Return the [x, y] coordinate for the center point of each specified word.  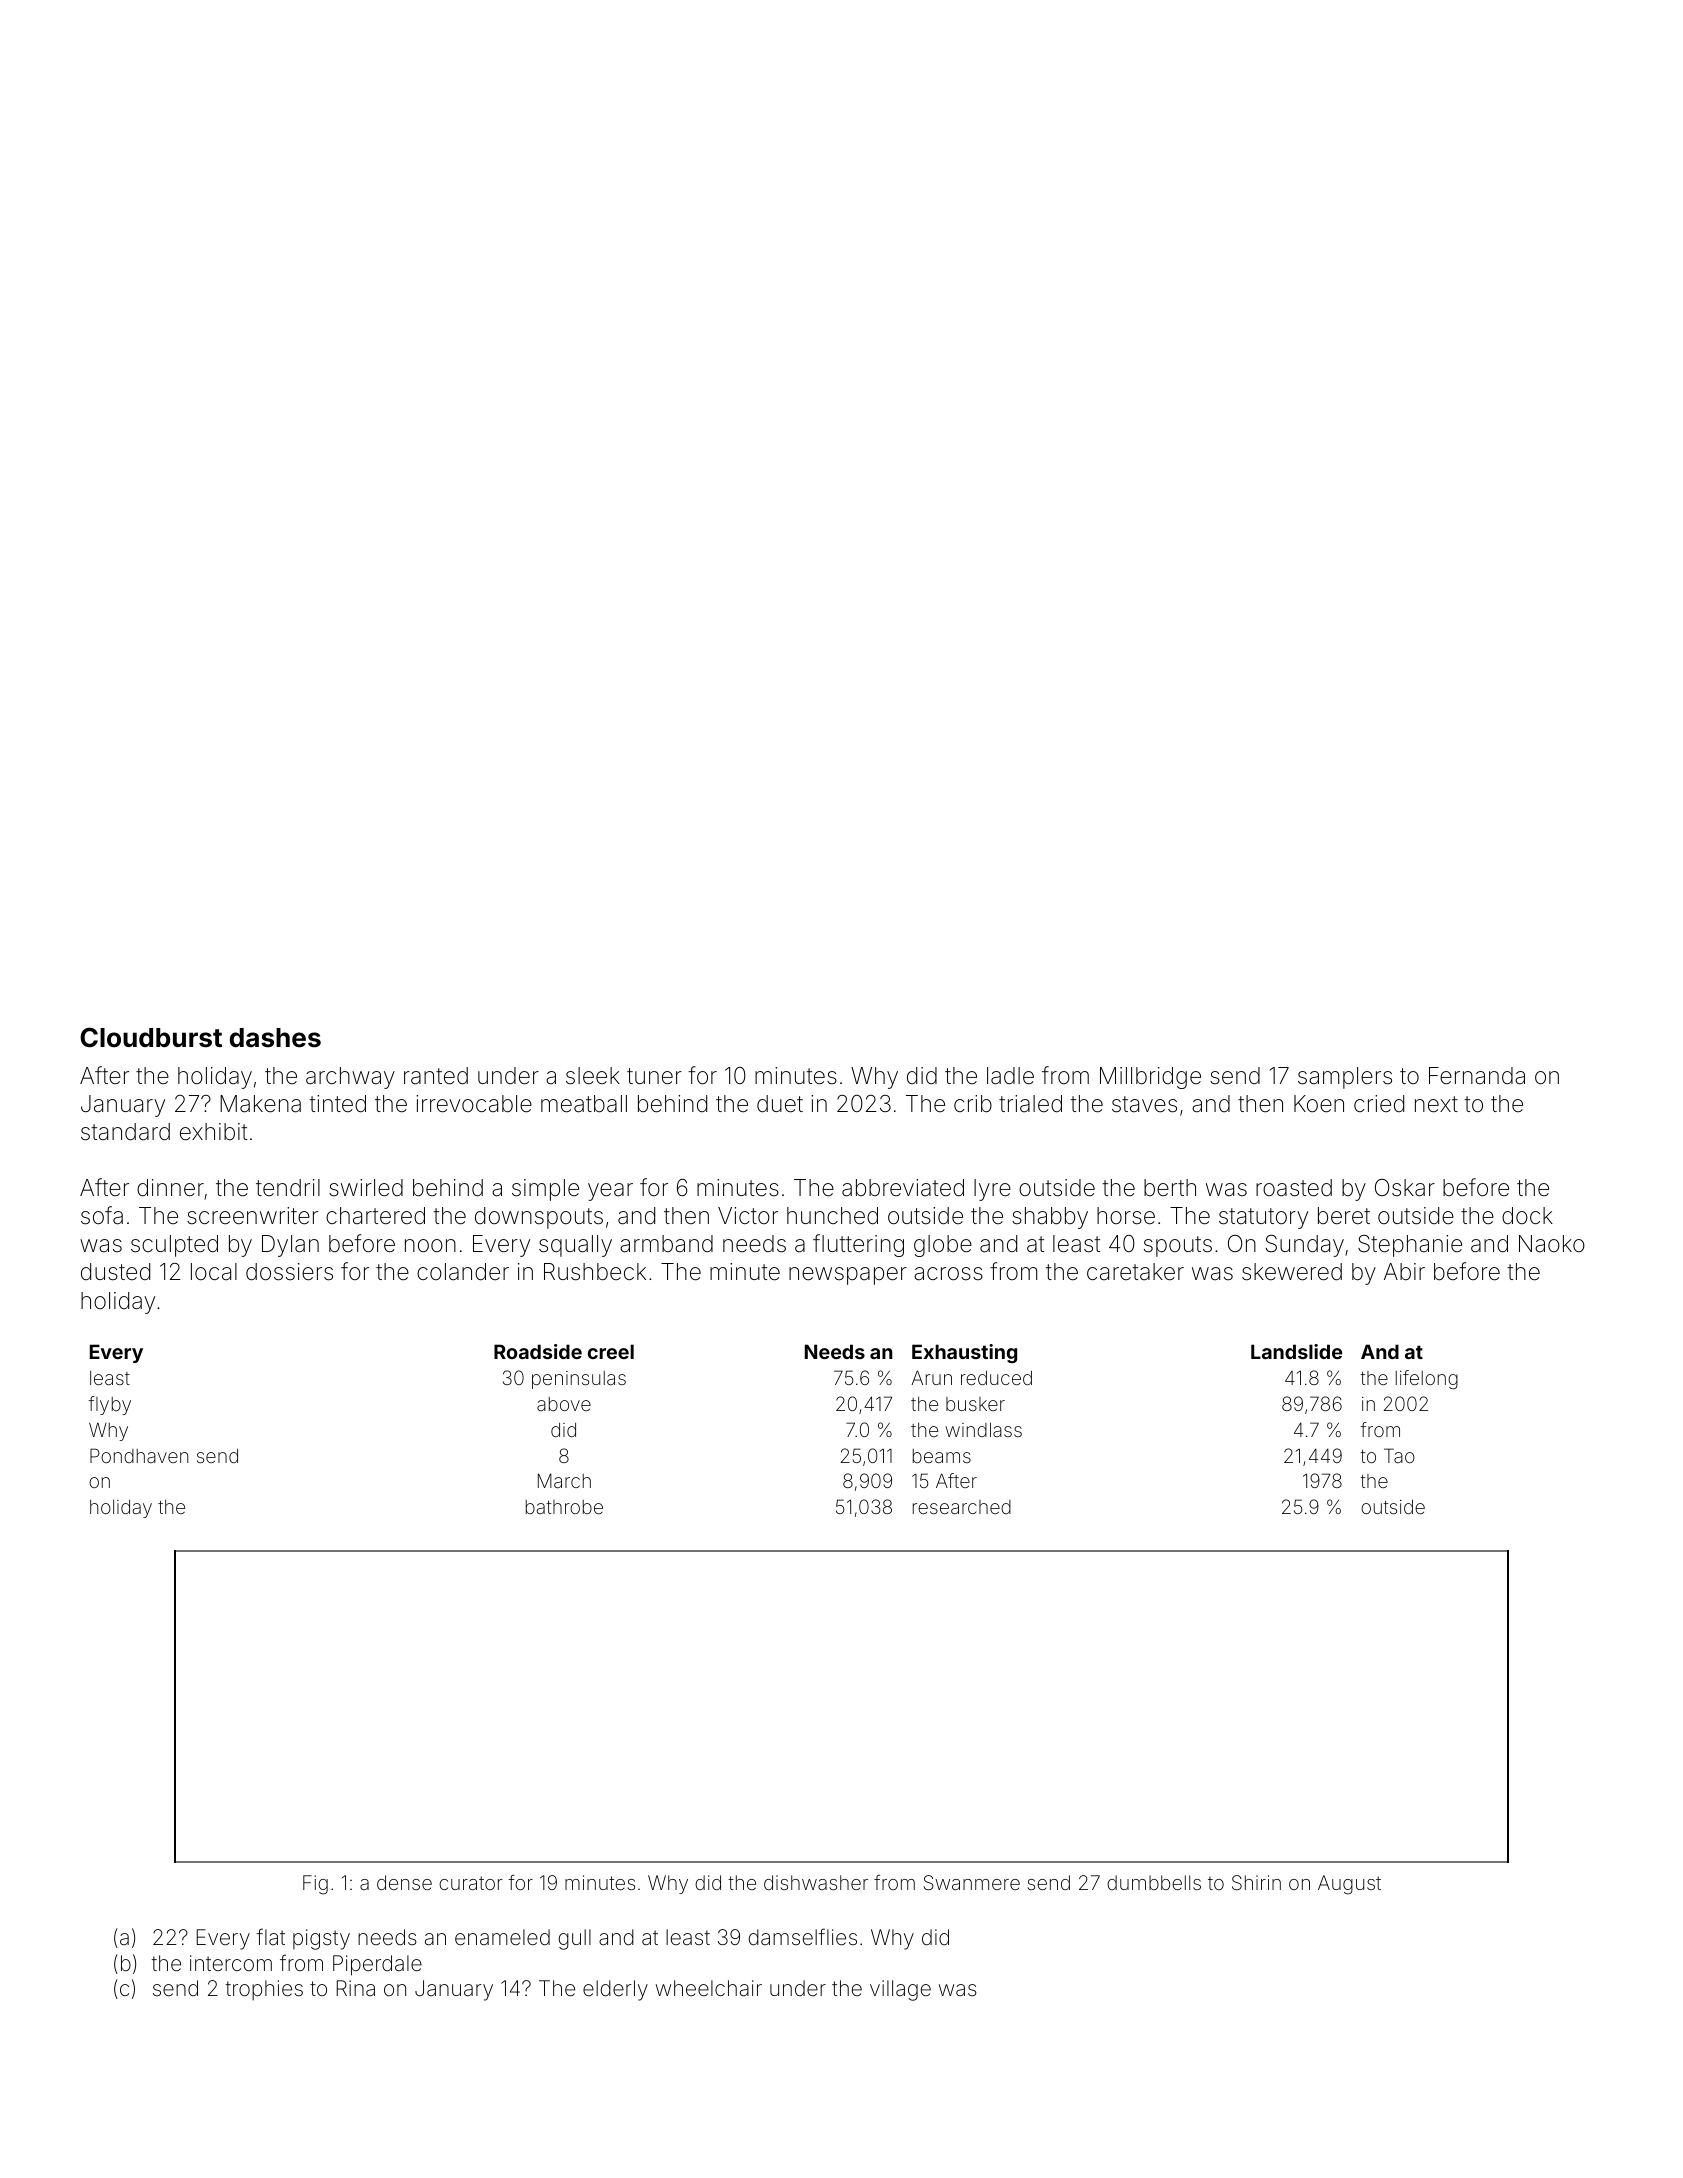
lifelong [1427, 1379]
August [1349, 1885]
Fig [315, 1885]
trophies [264, 1990]
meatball [584, 1104]
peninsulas [579, 1380]
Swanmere [972, 1882]
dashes [275, 1038]
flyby [109, 1405]
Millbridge [1150, 1078]
